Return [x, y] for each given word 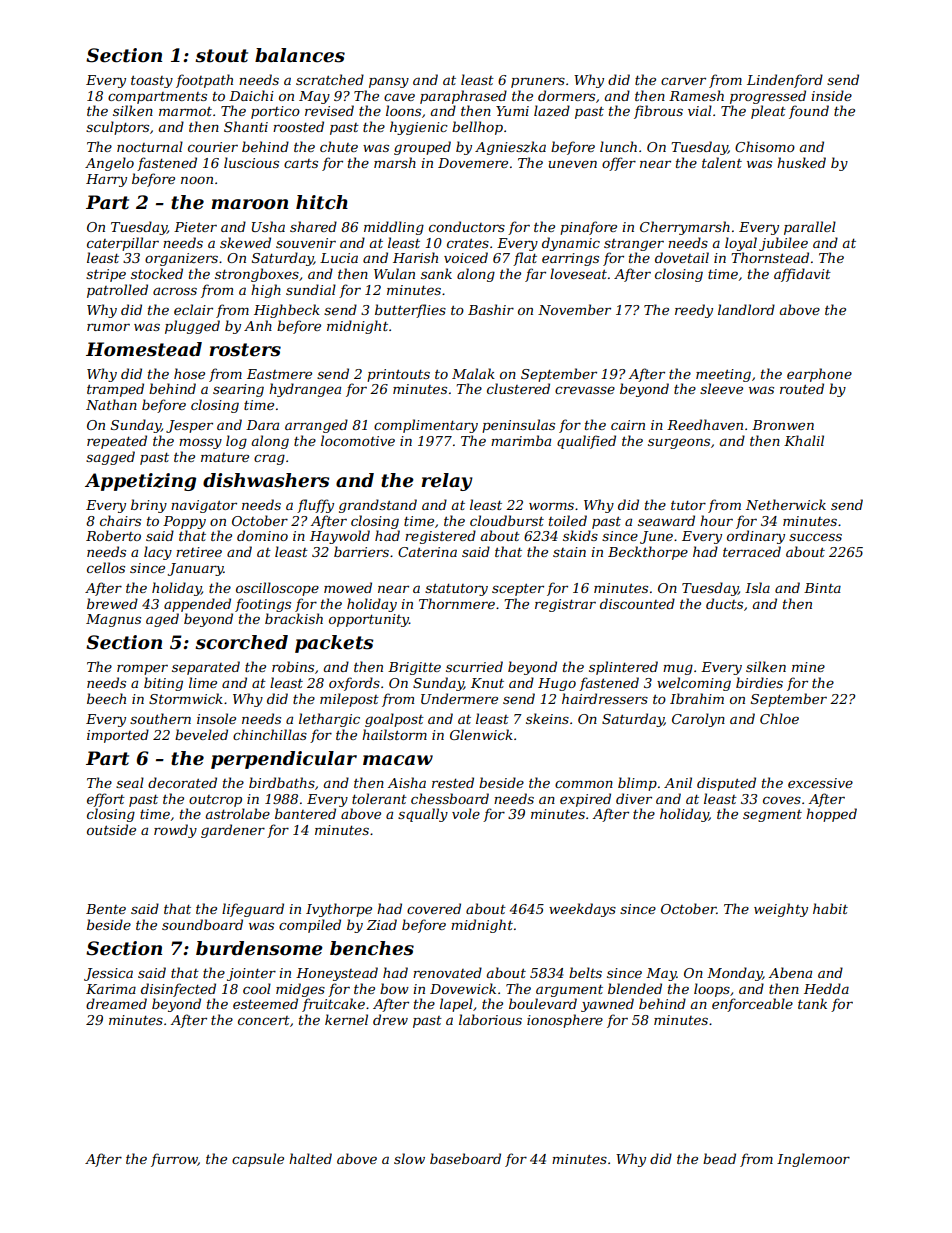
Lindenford [785, 81]
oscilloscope [277, 589]
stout [221, 56]
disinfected [178, 990]
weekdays [582, 910]
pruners [538, 82]
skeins [547, 718]
